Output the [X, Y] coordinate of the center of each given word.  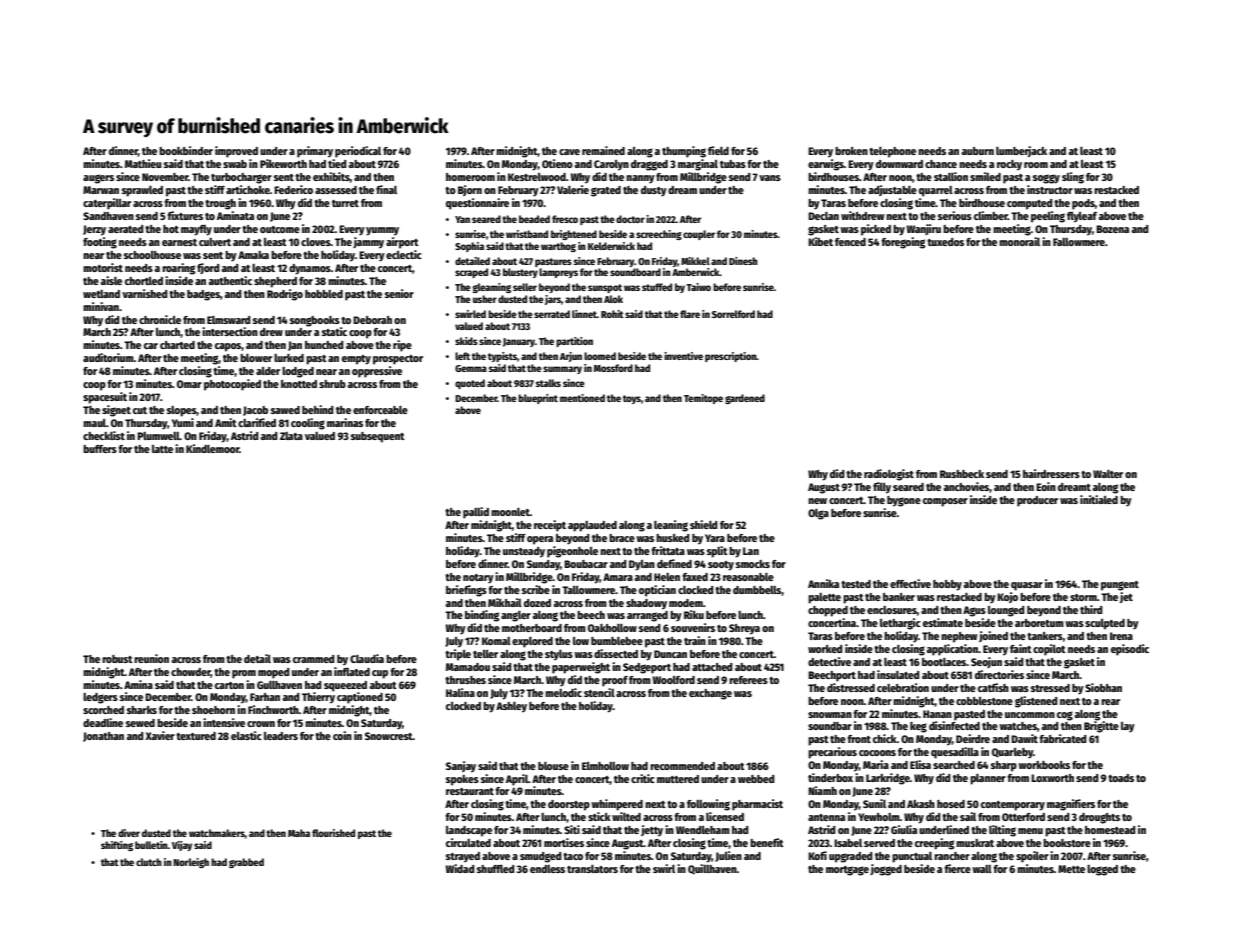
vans [770, 178]
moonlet [510, 512]
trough [220, 204]
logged [1102, 870]
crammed [314, 659]
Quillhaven [712, 869]
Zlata [291, 436]
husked [673, 538]
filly [882, 488]
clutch [149, 862]
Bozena [1112, 229]
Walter [1108, 474]
